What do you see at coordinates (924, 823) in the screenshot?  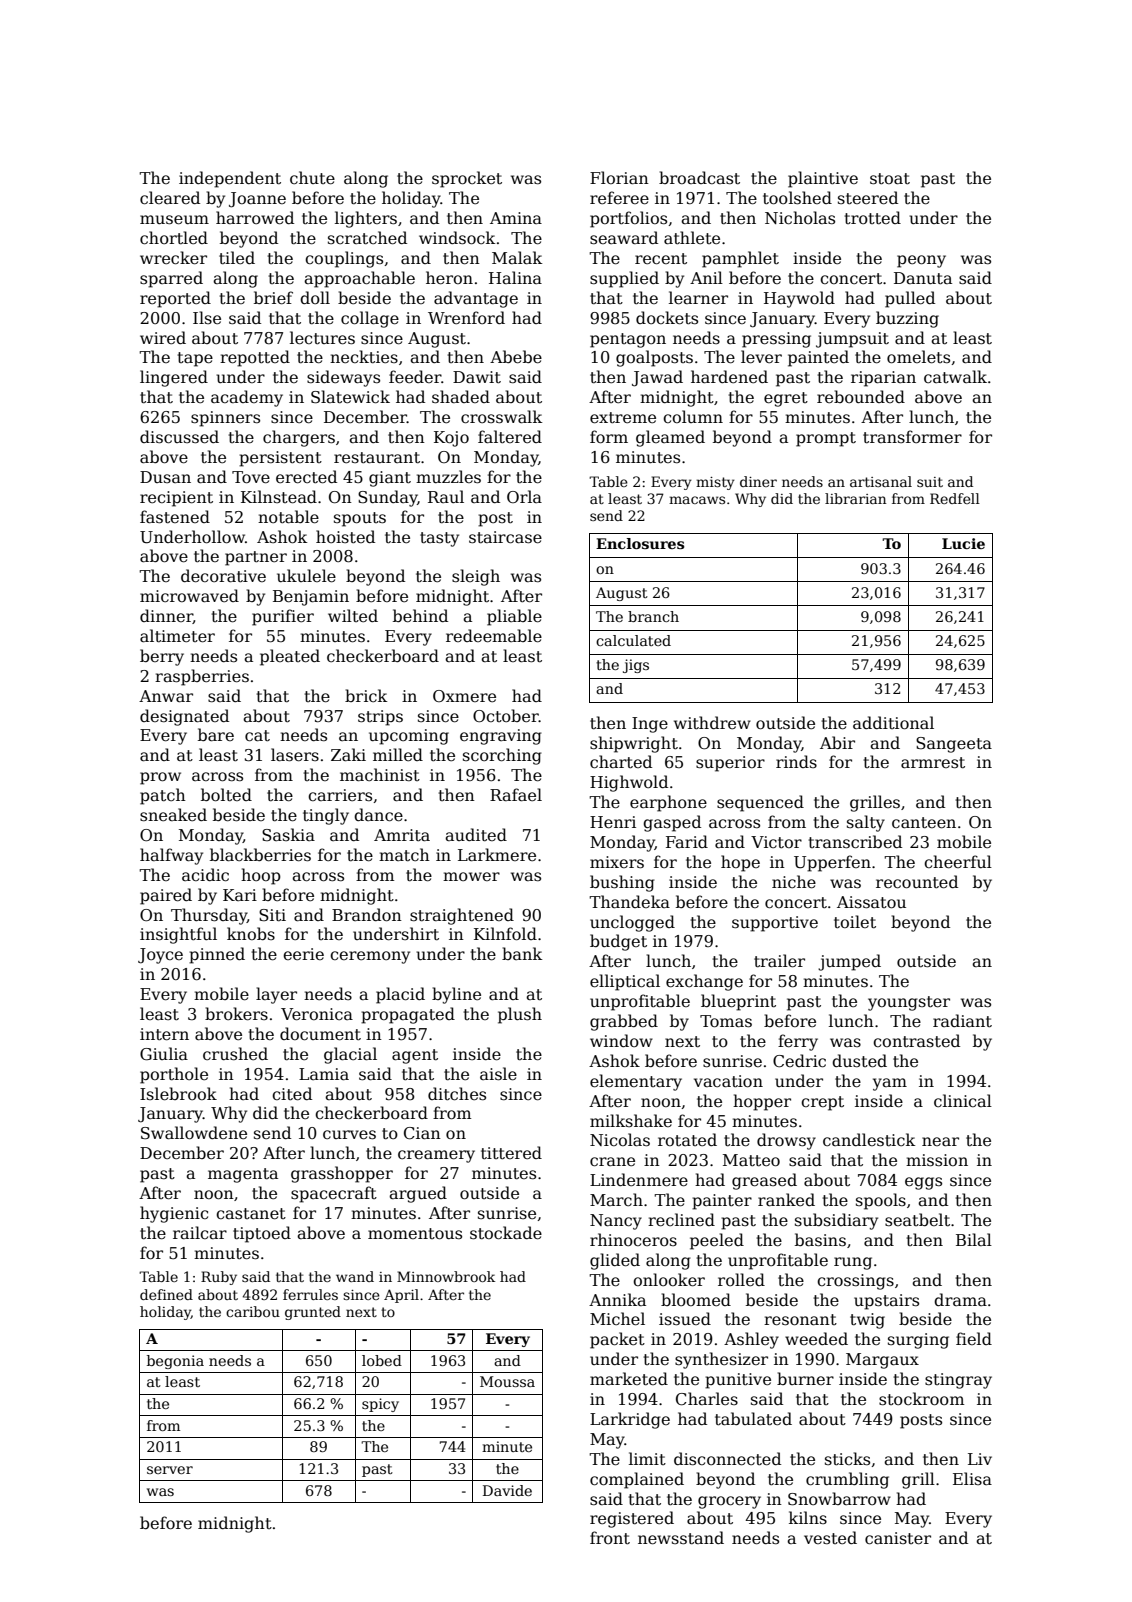 I see `canteen` at bounding box center [924, 823].
